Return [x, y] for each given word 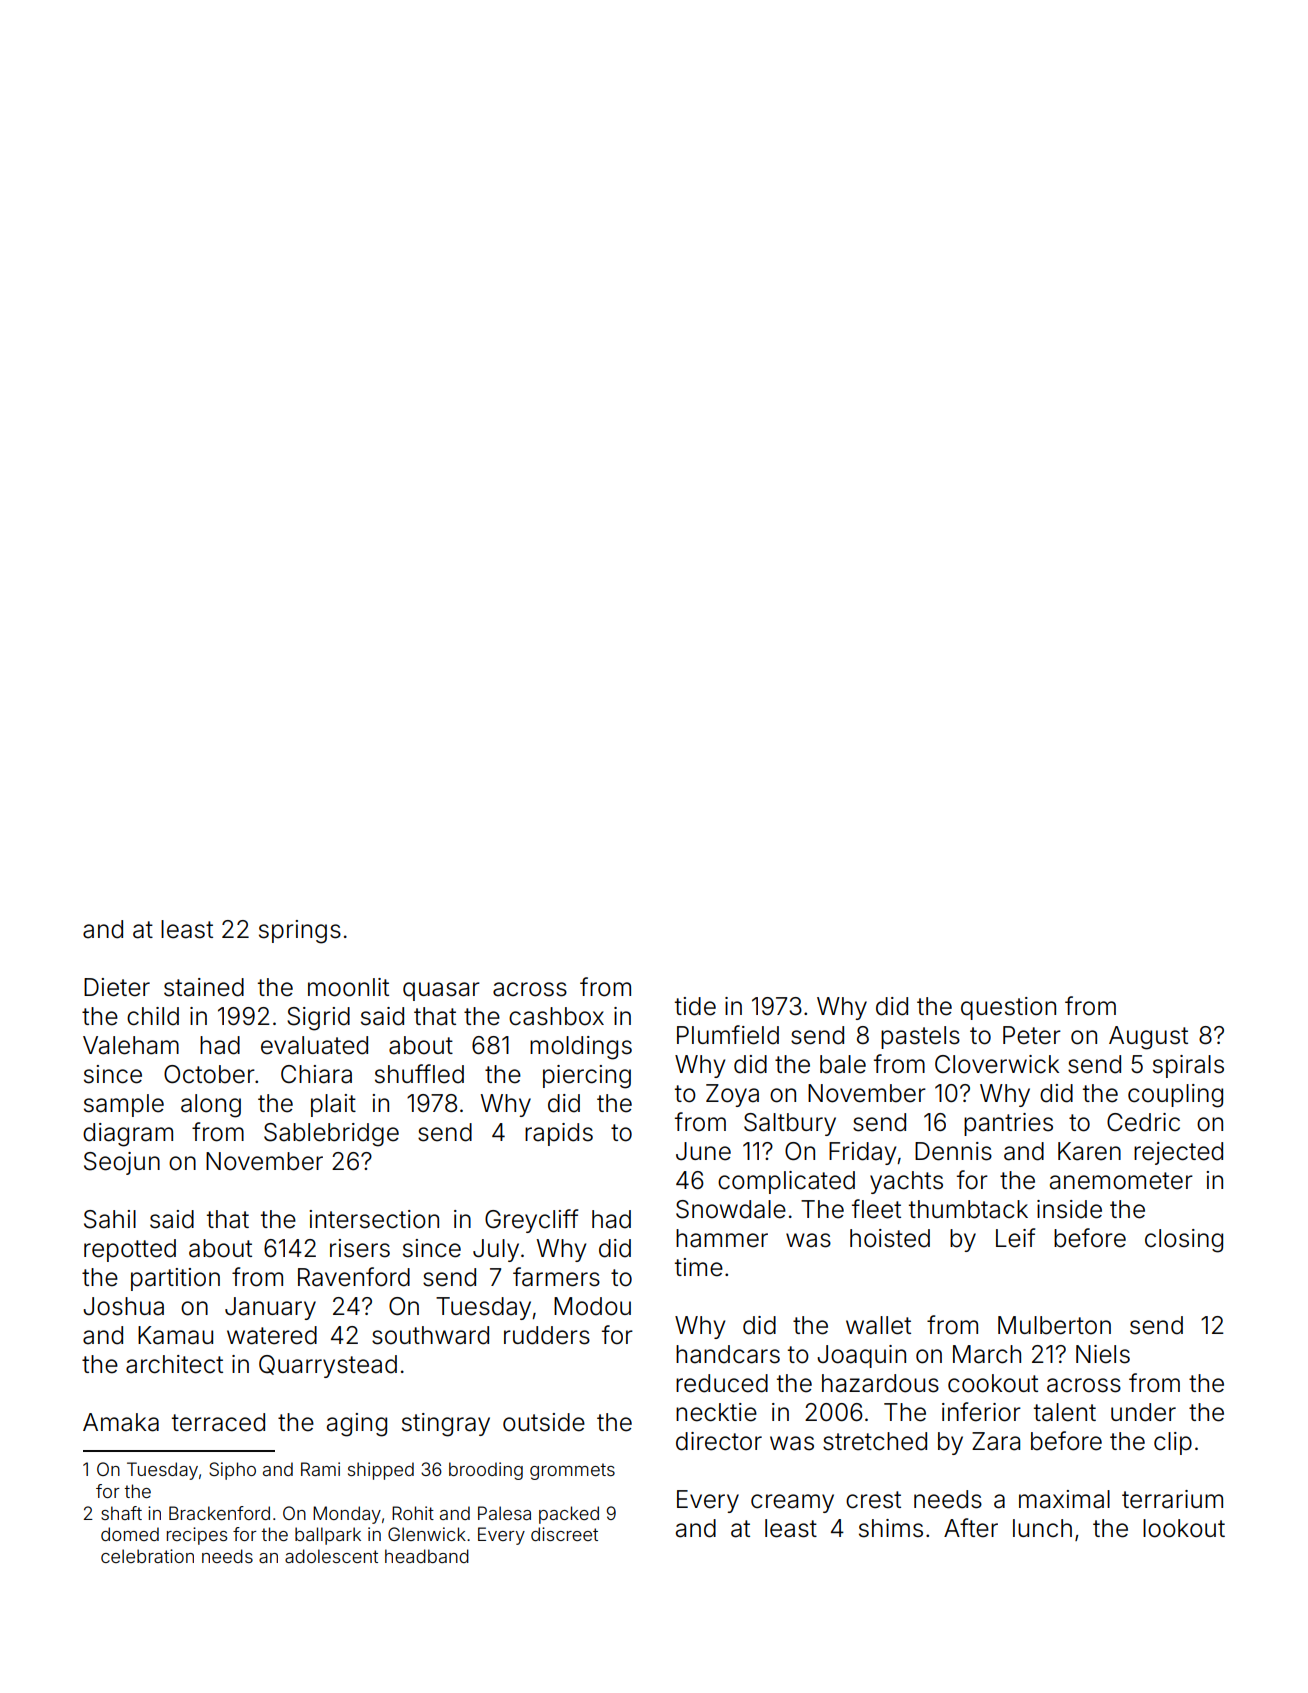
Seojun [122, 1163]
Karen [1089, 1151]
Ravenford [354, 1277]
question [1008, 1008]
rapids [559, 1134]
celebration [147, 1556]
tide [695, 1006]
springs [300, 932]
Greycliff [531, 1221]
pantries [1008, 1124]
